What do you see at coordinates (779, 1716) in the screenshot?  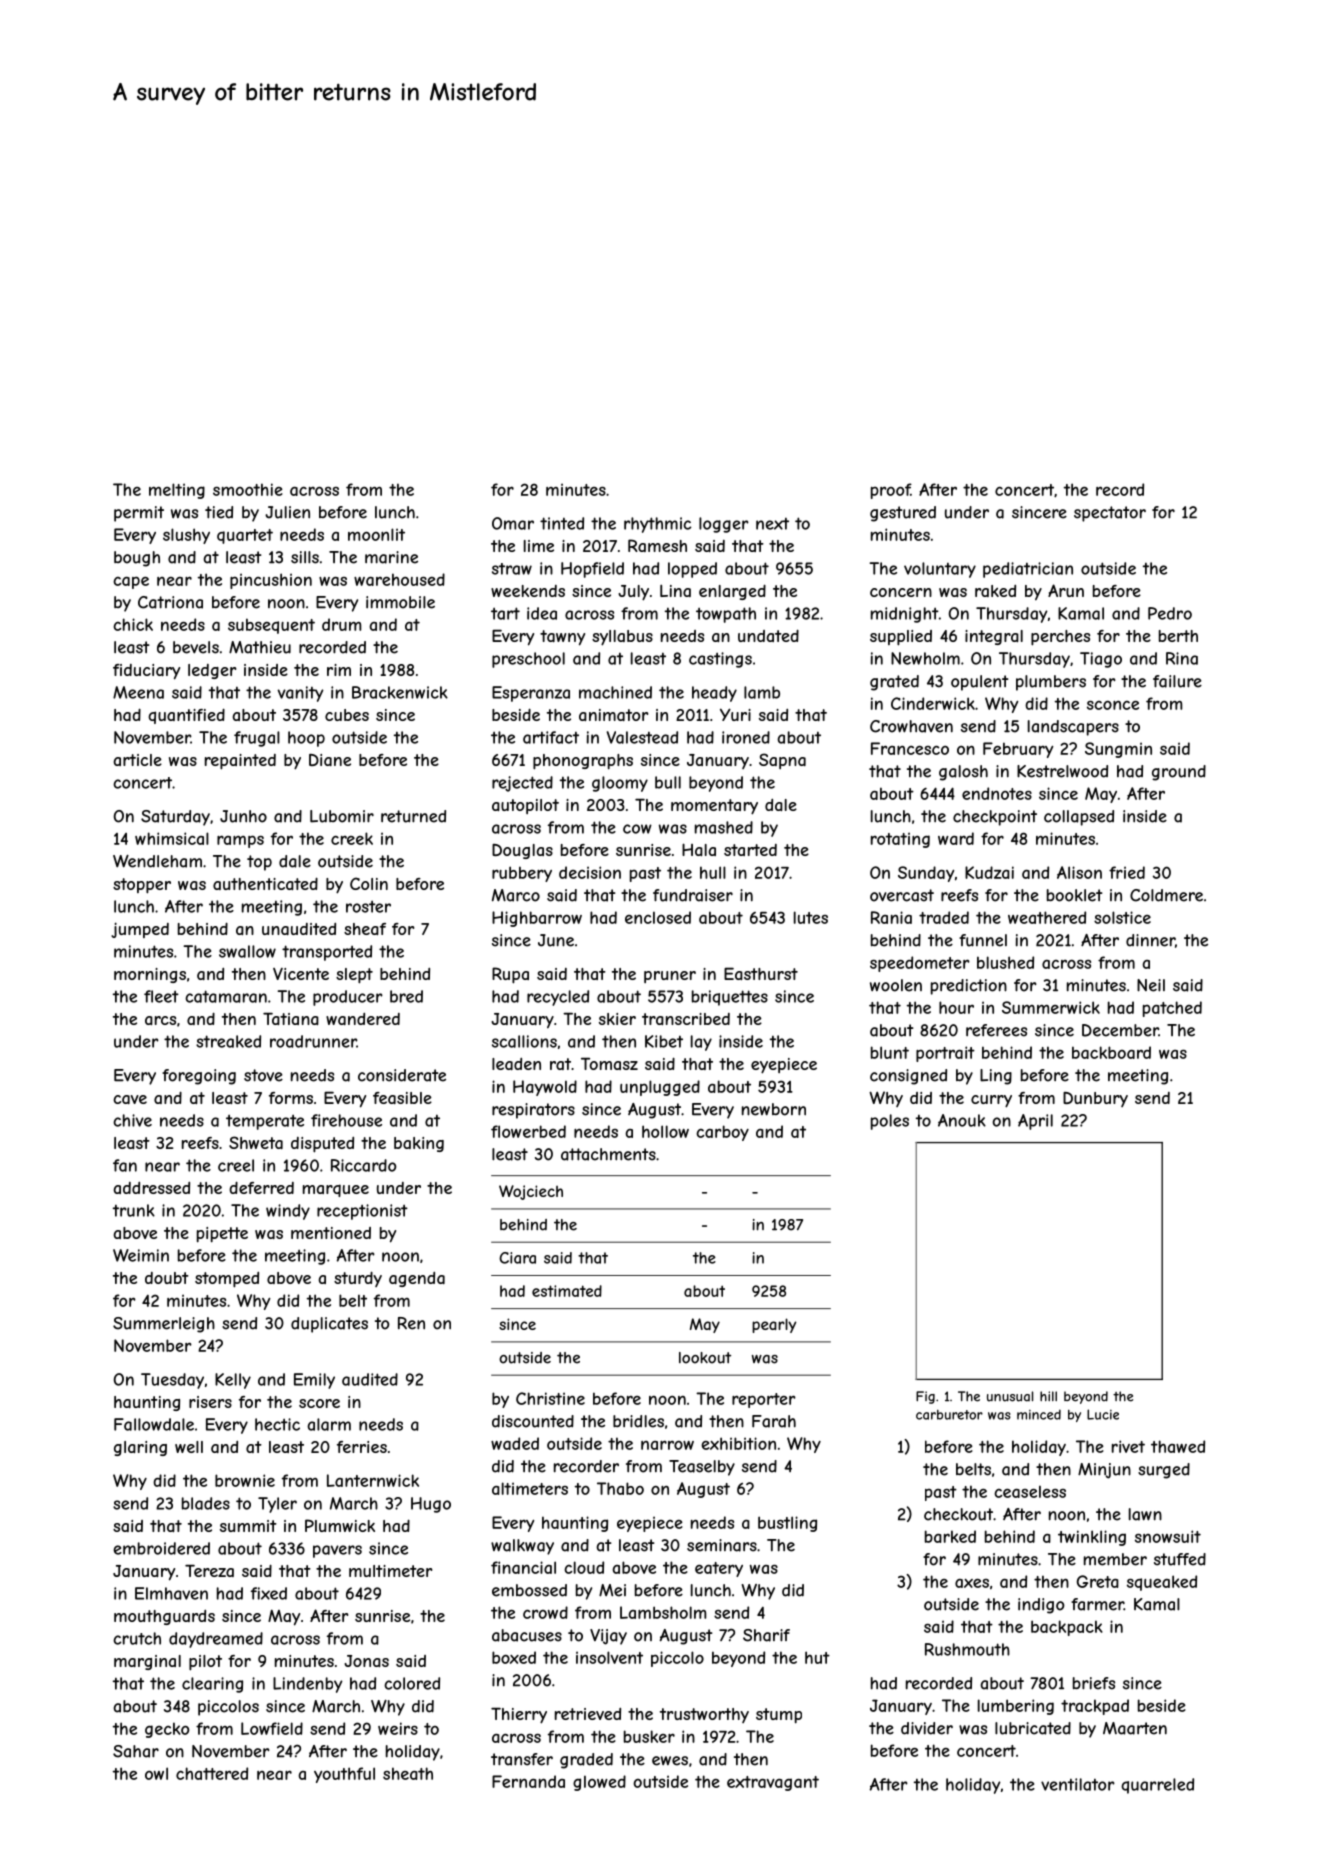 I see `stump` at bounding box center [779, 1716].
